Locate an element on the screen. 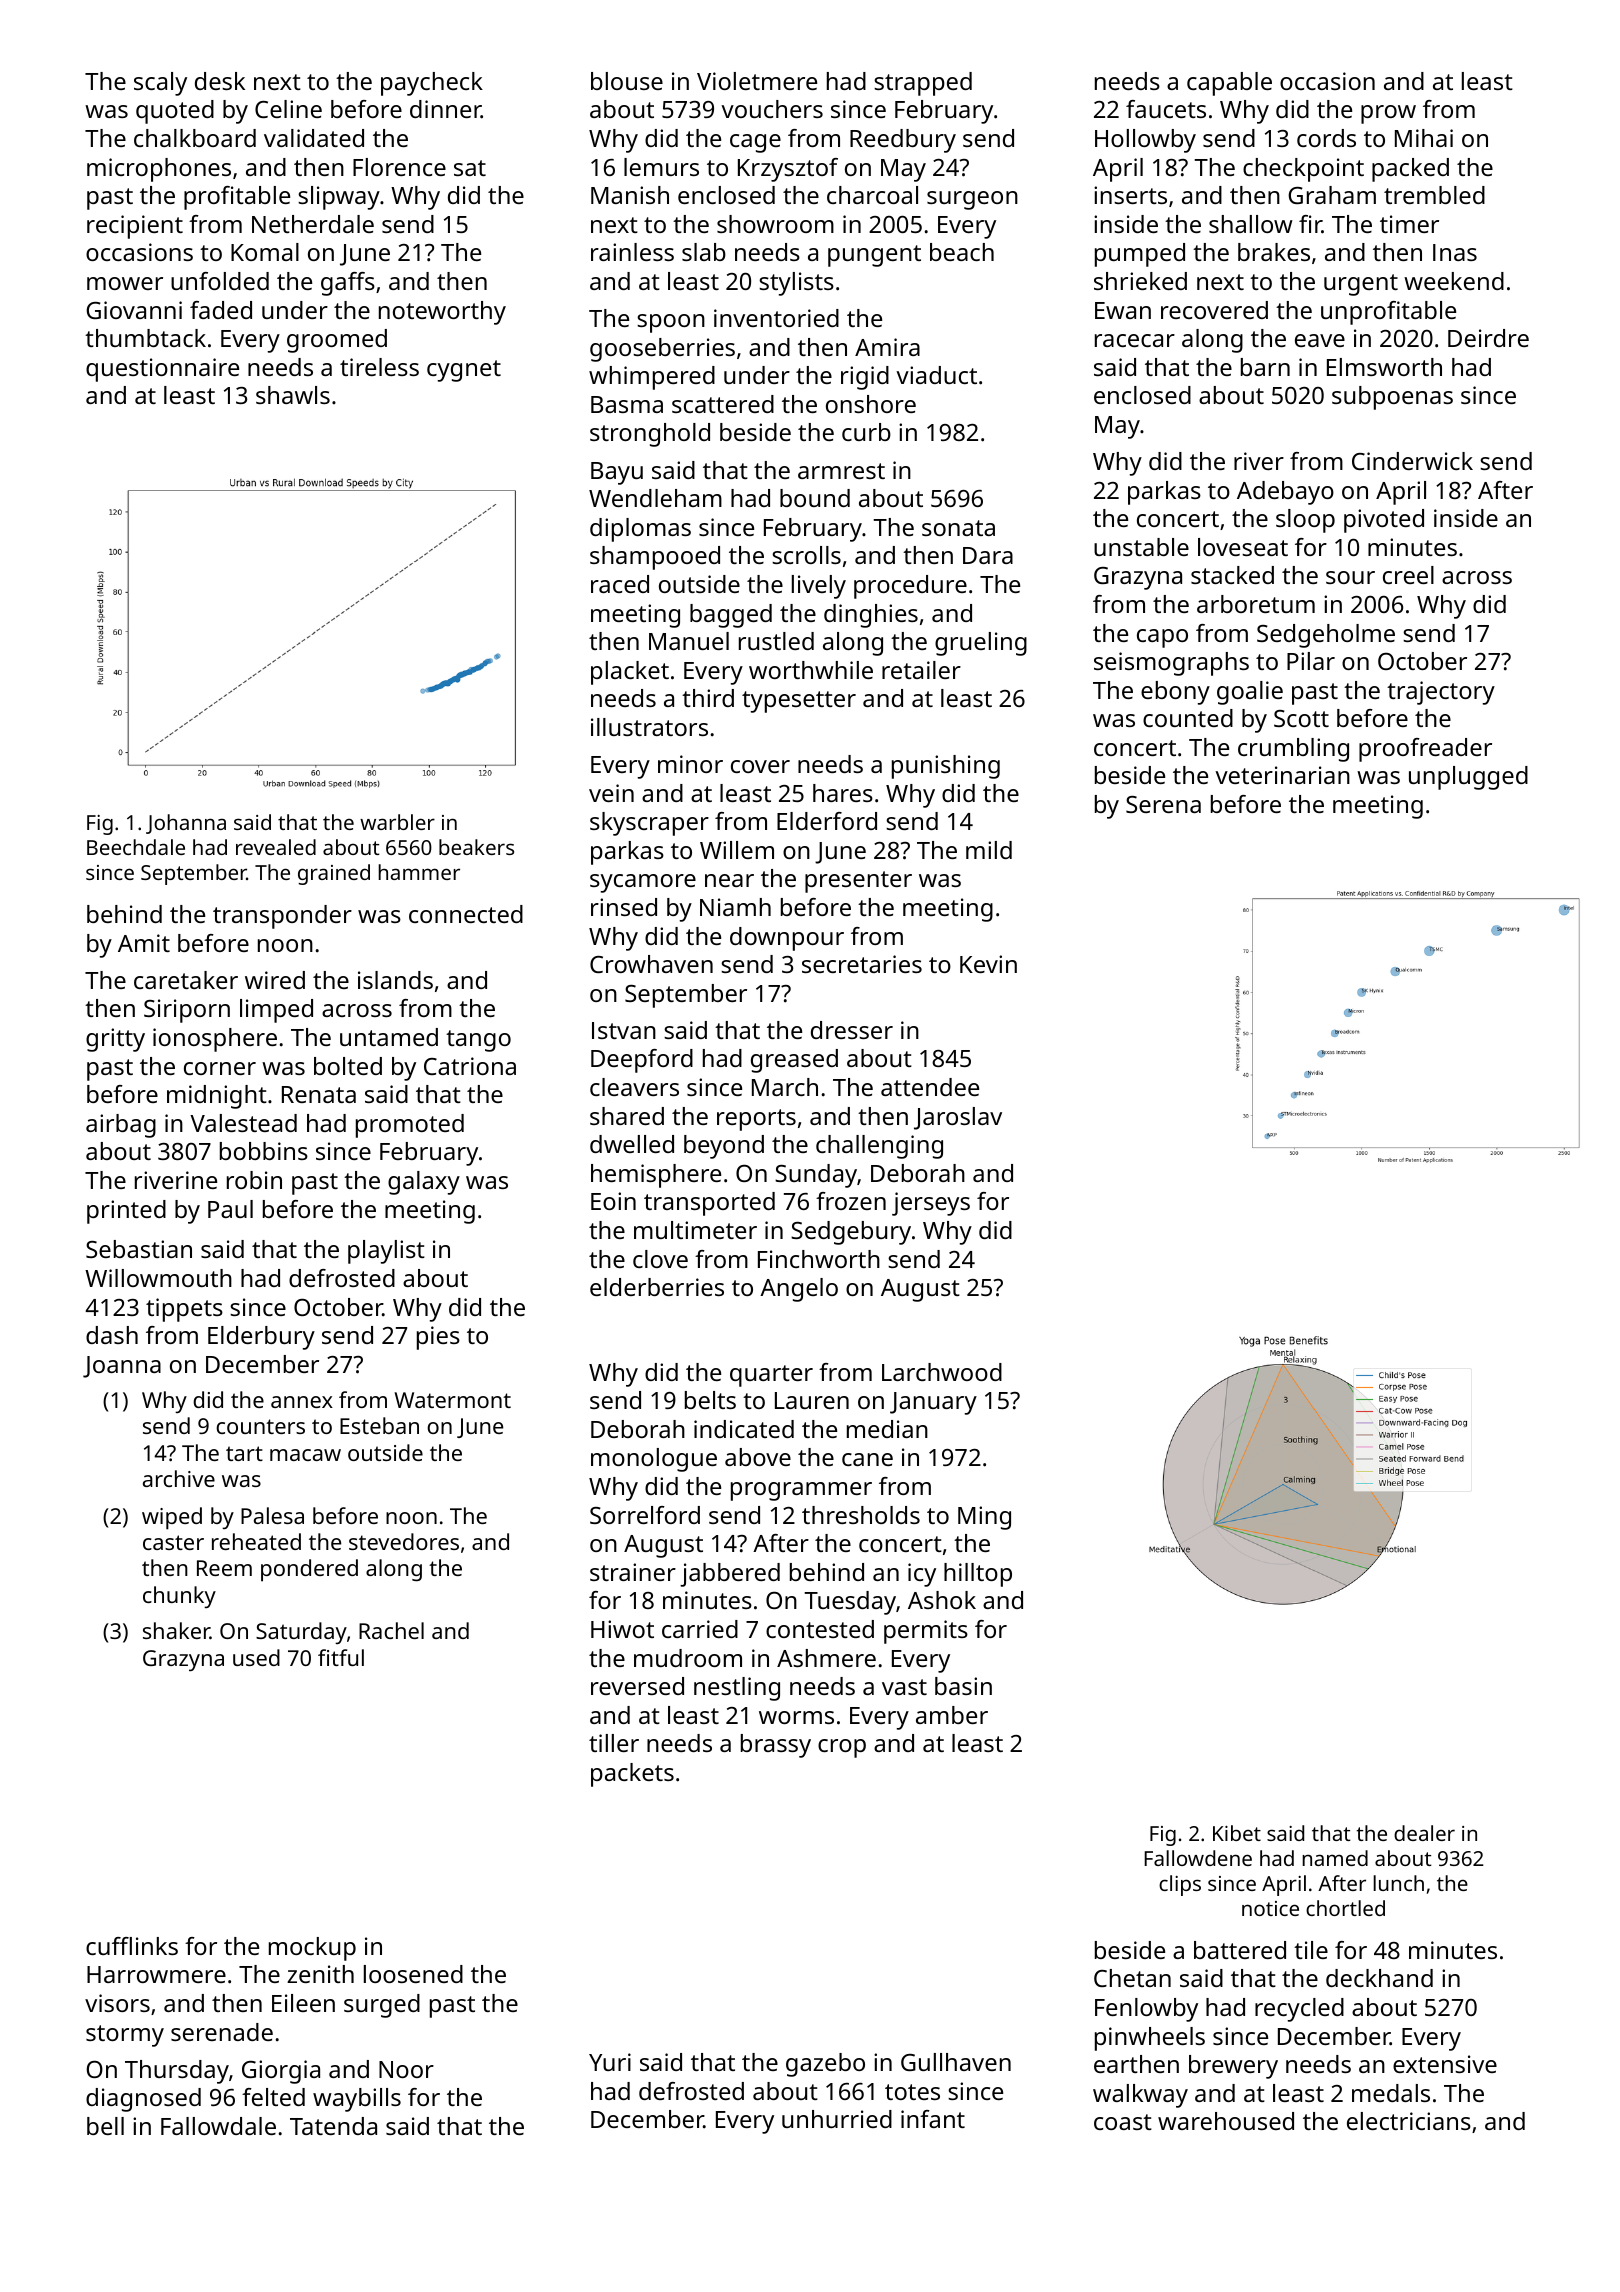 Image resolution: width=1620 pixels, height=2292 pixels. capable is located at coordinates (1229, 84).
